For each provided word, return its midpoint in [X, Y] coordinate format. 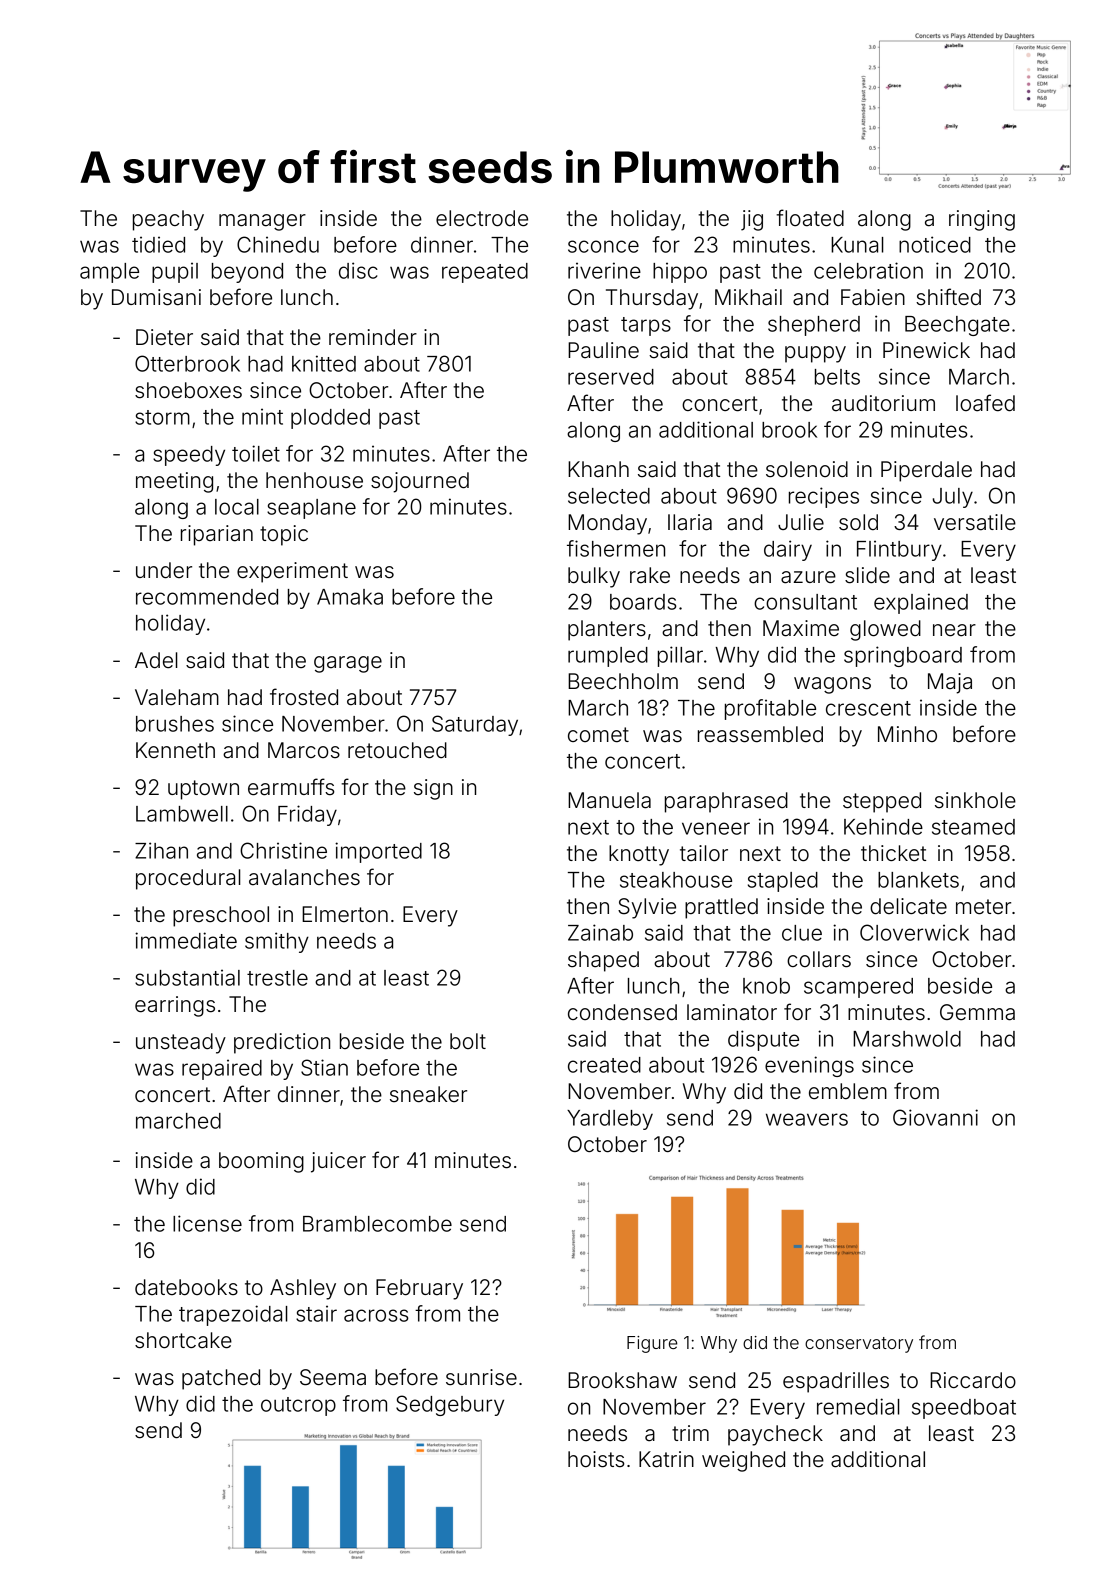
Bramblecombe [377, 1224]
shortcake [183, 1340]
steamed [973, 827]
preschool [221, 916]
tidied [158, 244]
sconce [603, 246]
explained [921, 603]
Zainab [600, 932]
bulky [594, 577]
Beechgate [957, 326]
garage [348, 664]
